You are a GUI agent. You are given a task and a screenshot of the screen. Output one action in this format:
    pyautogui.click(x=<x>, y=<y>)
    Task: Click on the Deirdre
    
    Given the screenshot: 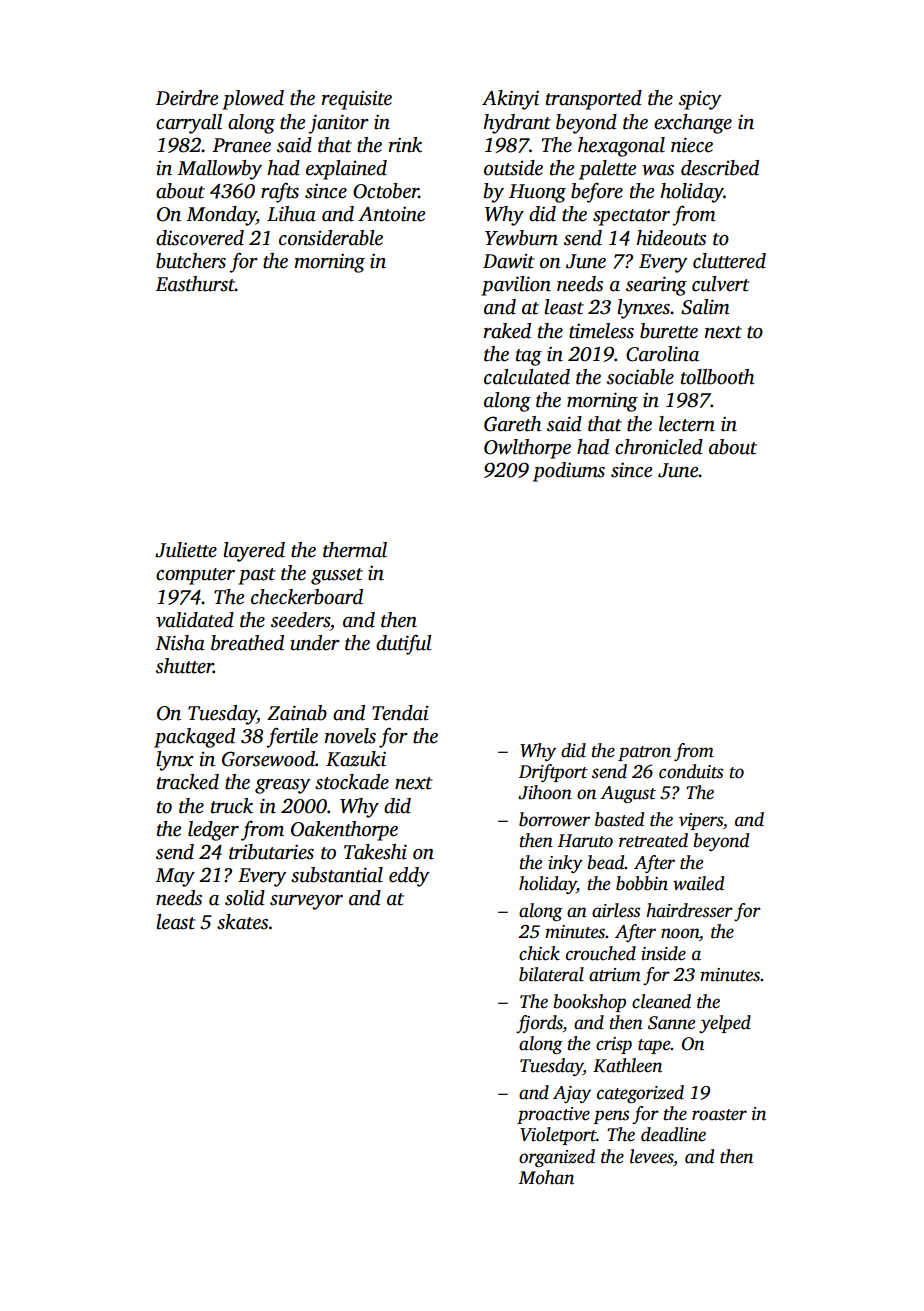 What is the action you would take?
    pyautogui.click(x=186, y=98)
